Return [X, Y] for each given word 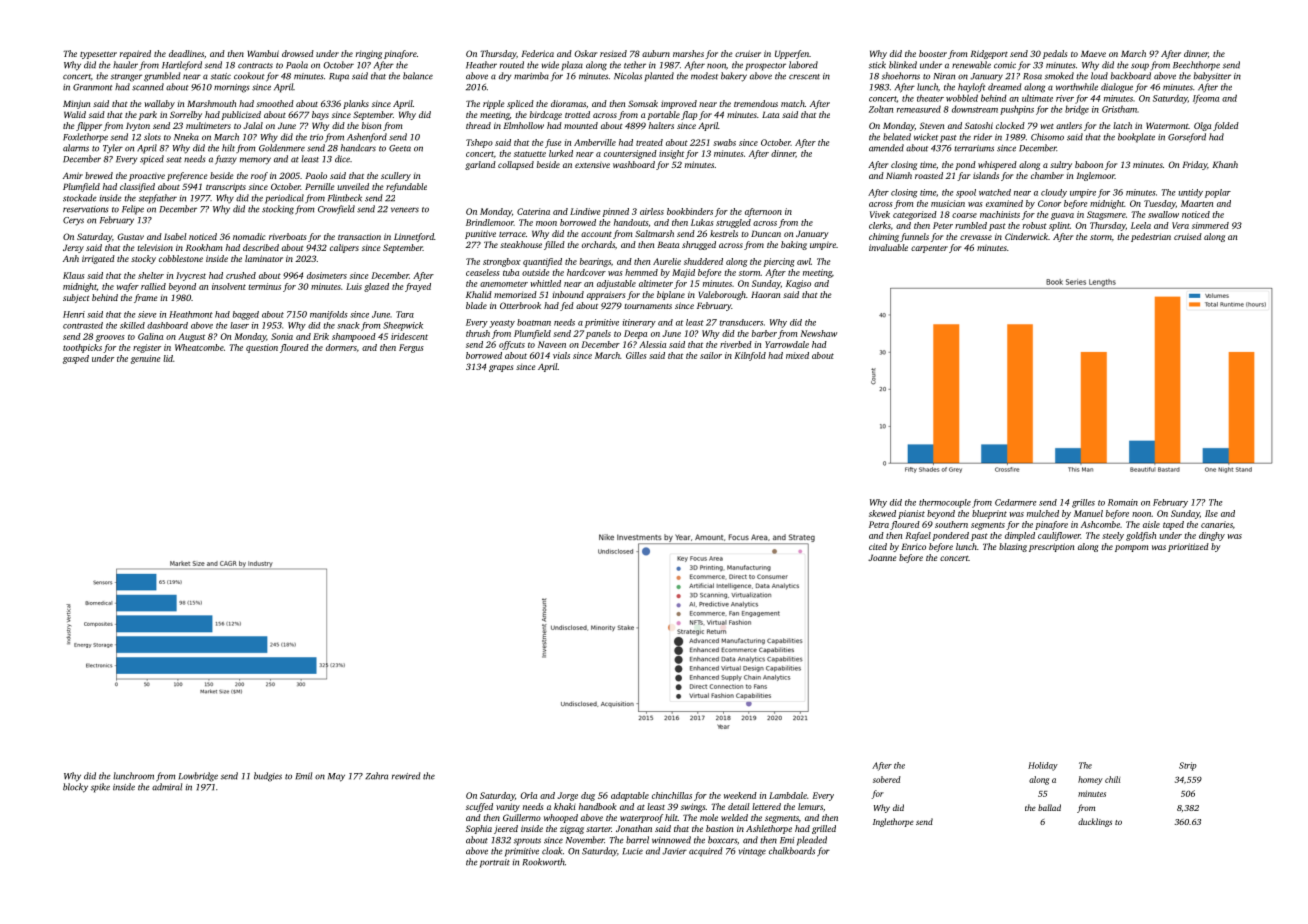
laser [239, 325]
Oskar [585, 53]
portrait [495, 863]
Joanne [882, 557]
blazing [1013, 547]
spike [100, 788]
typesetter [98, 55]
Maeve [1093, 53]
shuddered [703, 261]
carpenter [929, 249]
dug [588, 796]
